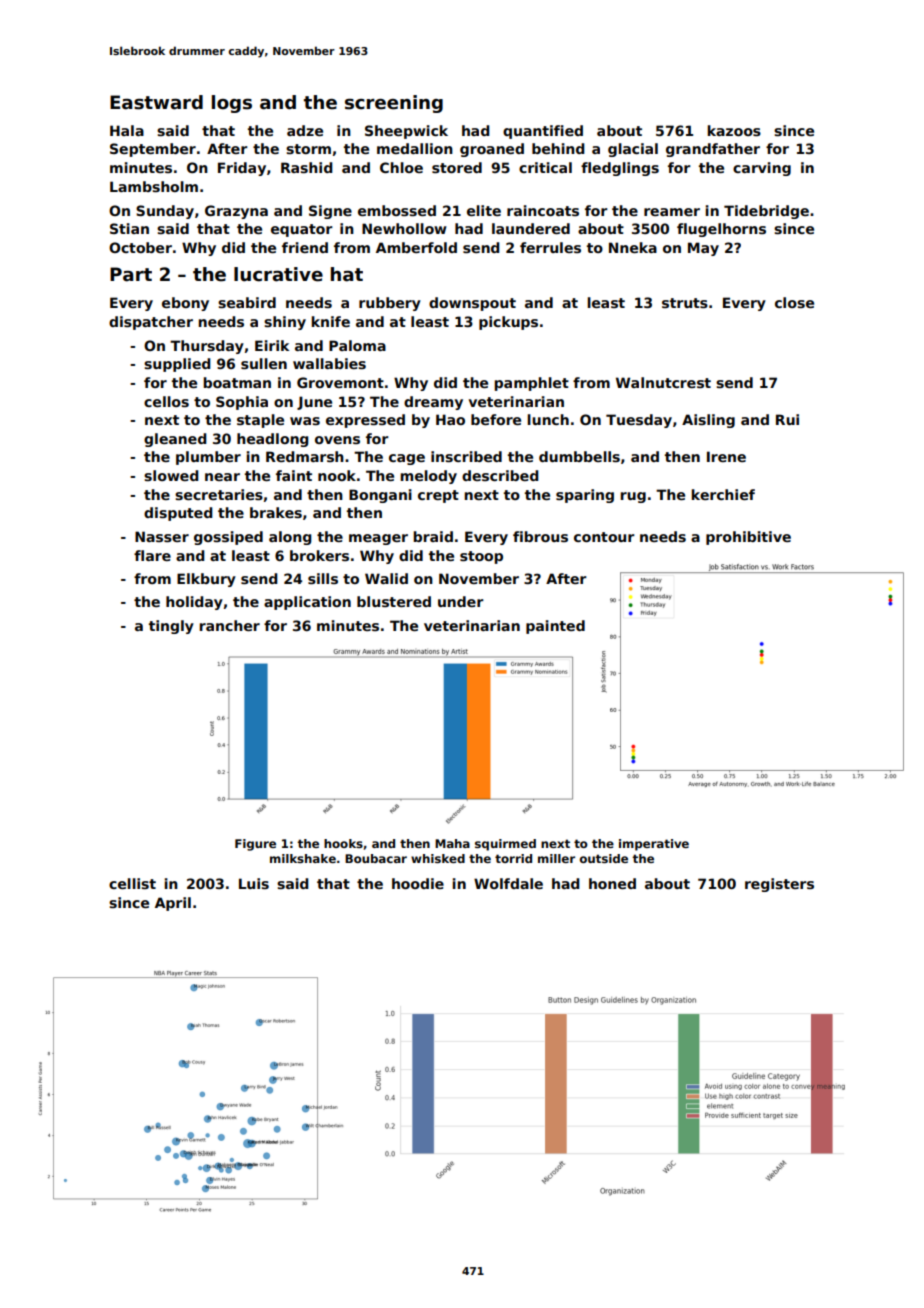  I want to click on quantified, so click(543, 132).
